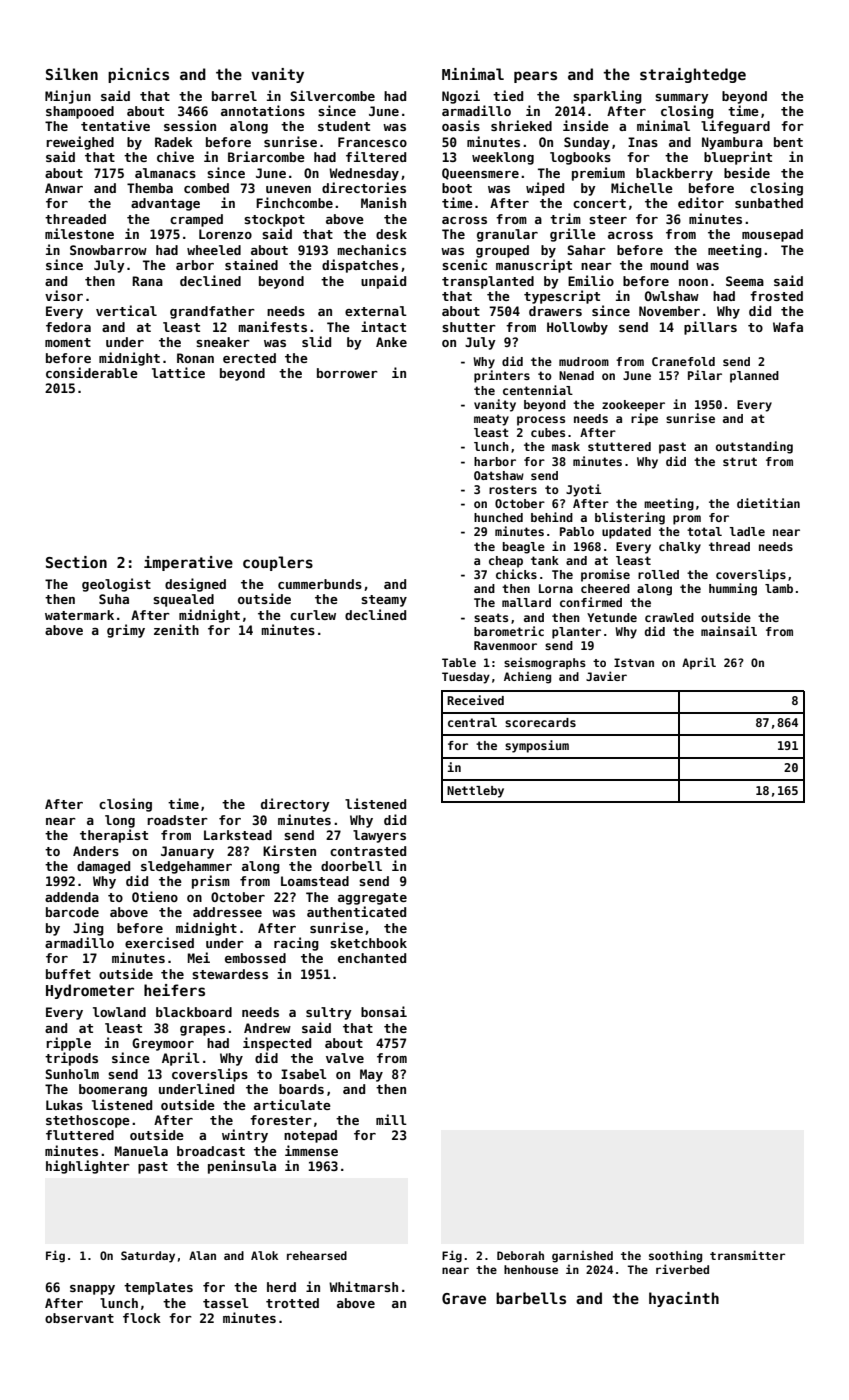 The height and width of the document is (1400, 849). Describe the element at coordinates (142, 1318) in the document. I see `flock` at that location.
